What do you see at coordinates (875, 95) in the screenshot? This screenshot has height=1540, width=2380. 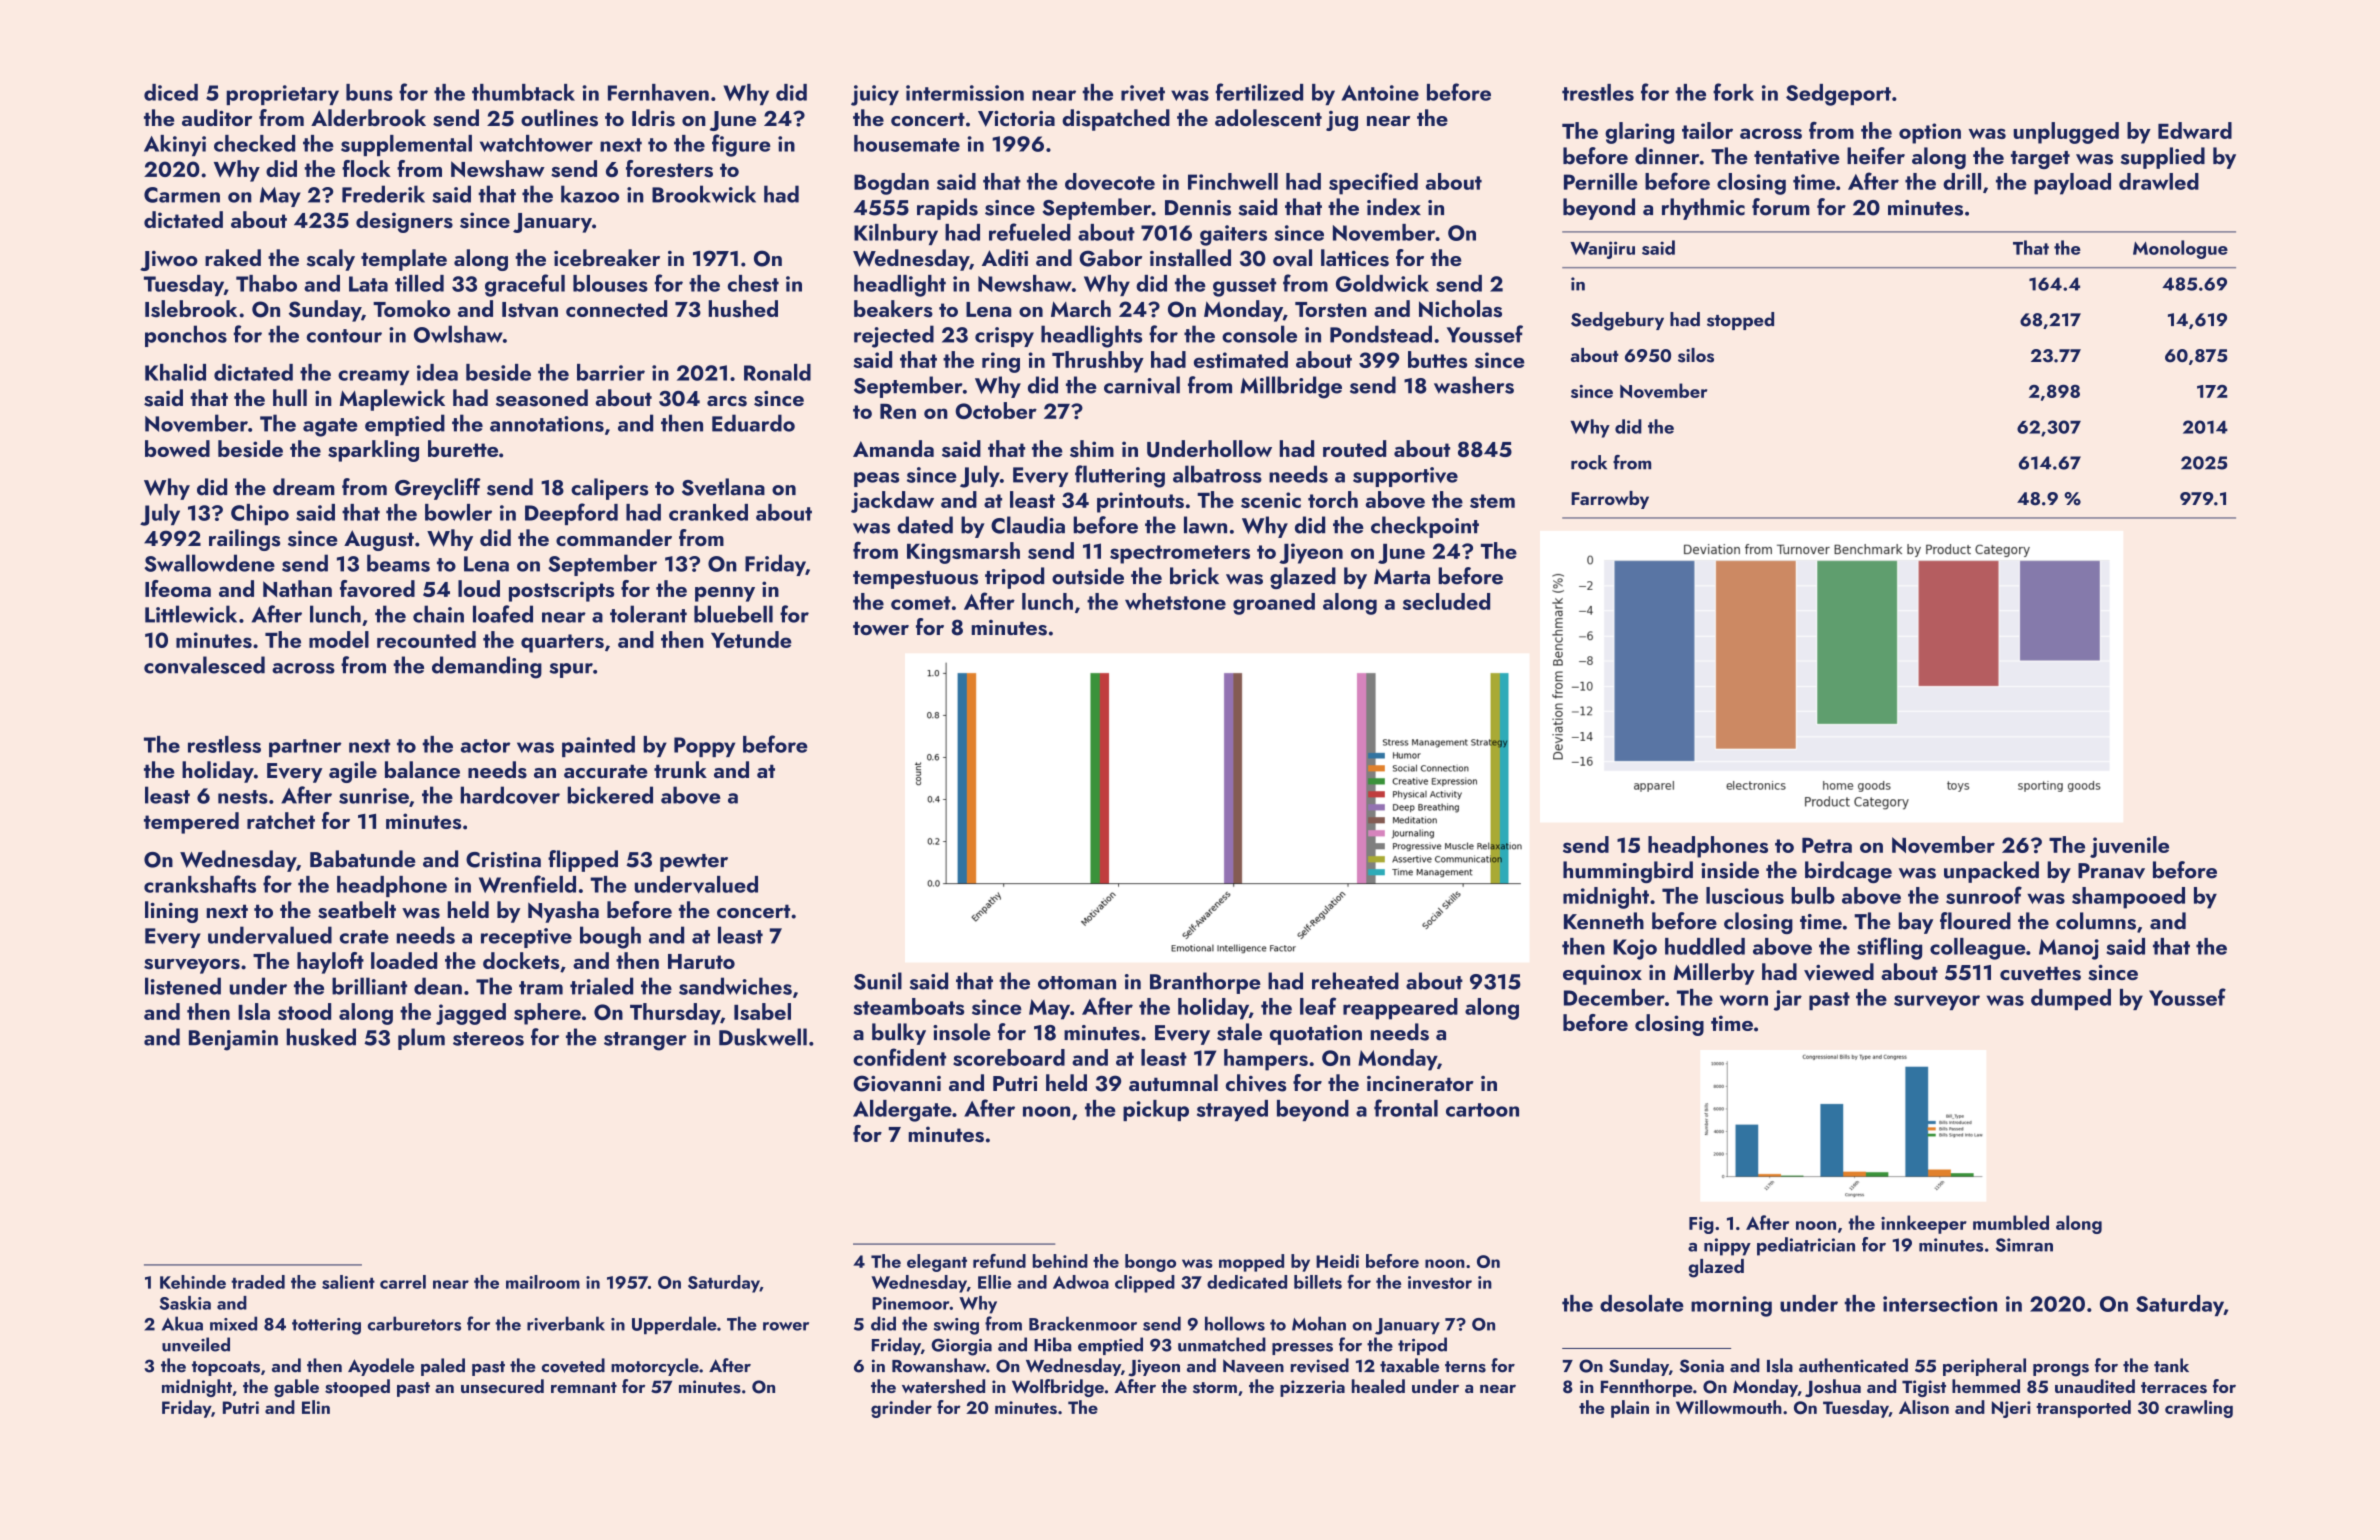 I see `juicy` at bounding box center [875, 95].
